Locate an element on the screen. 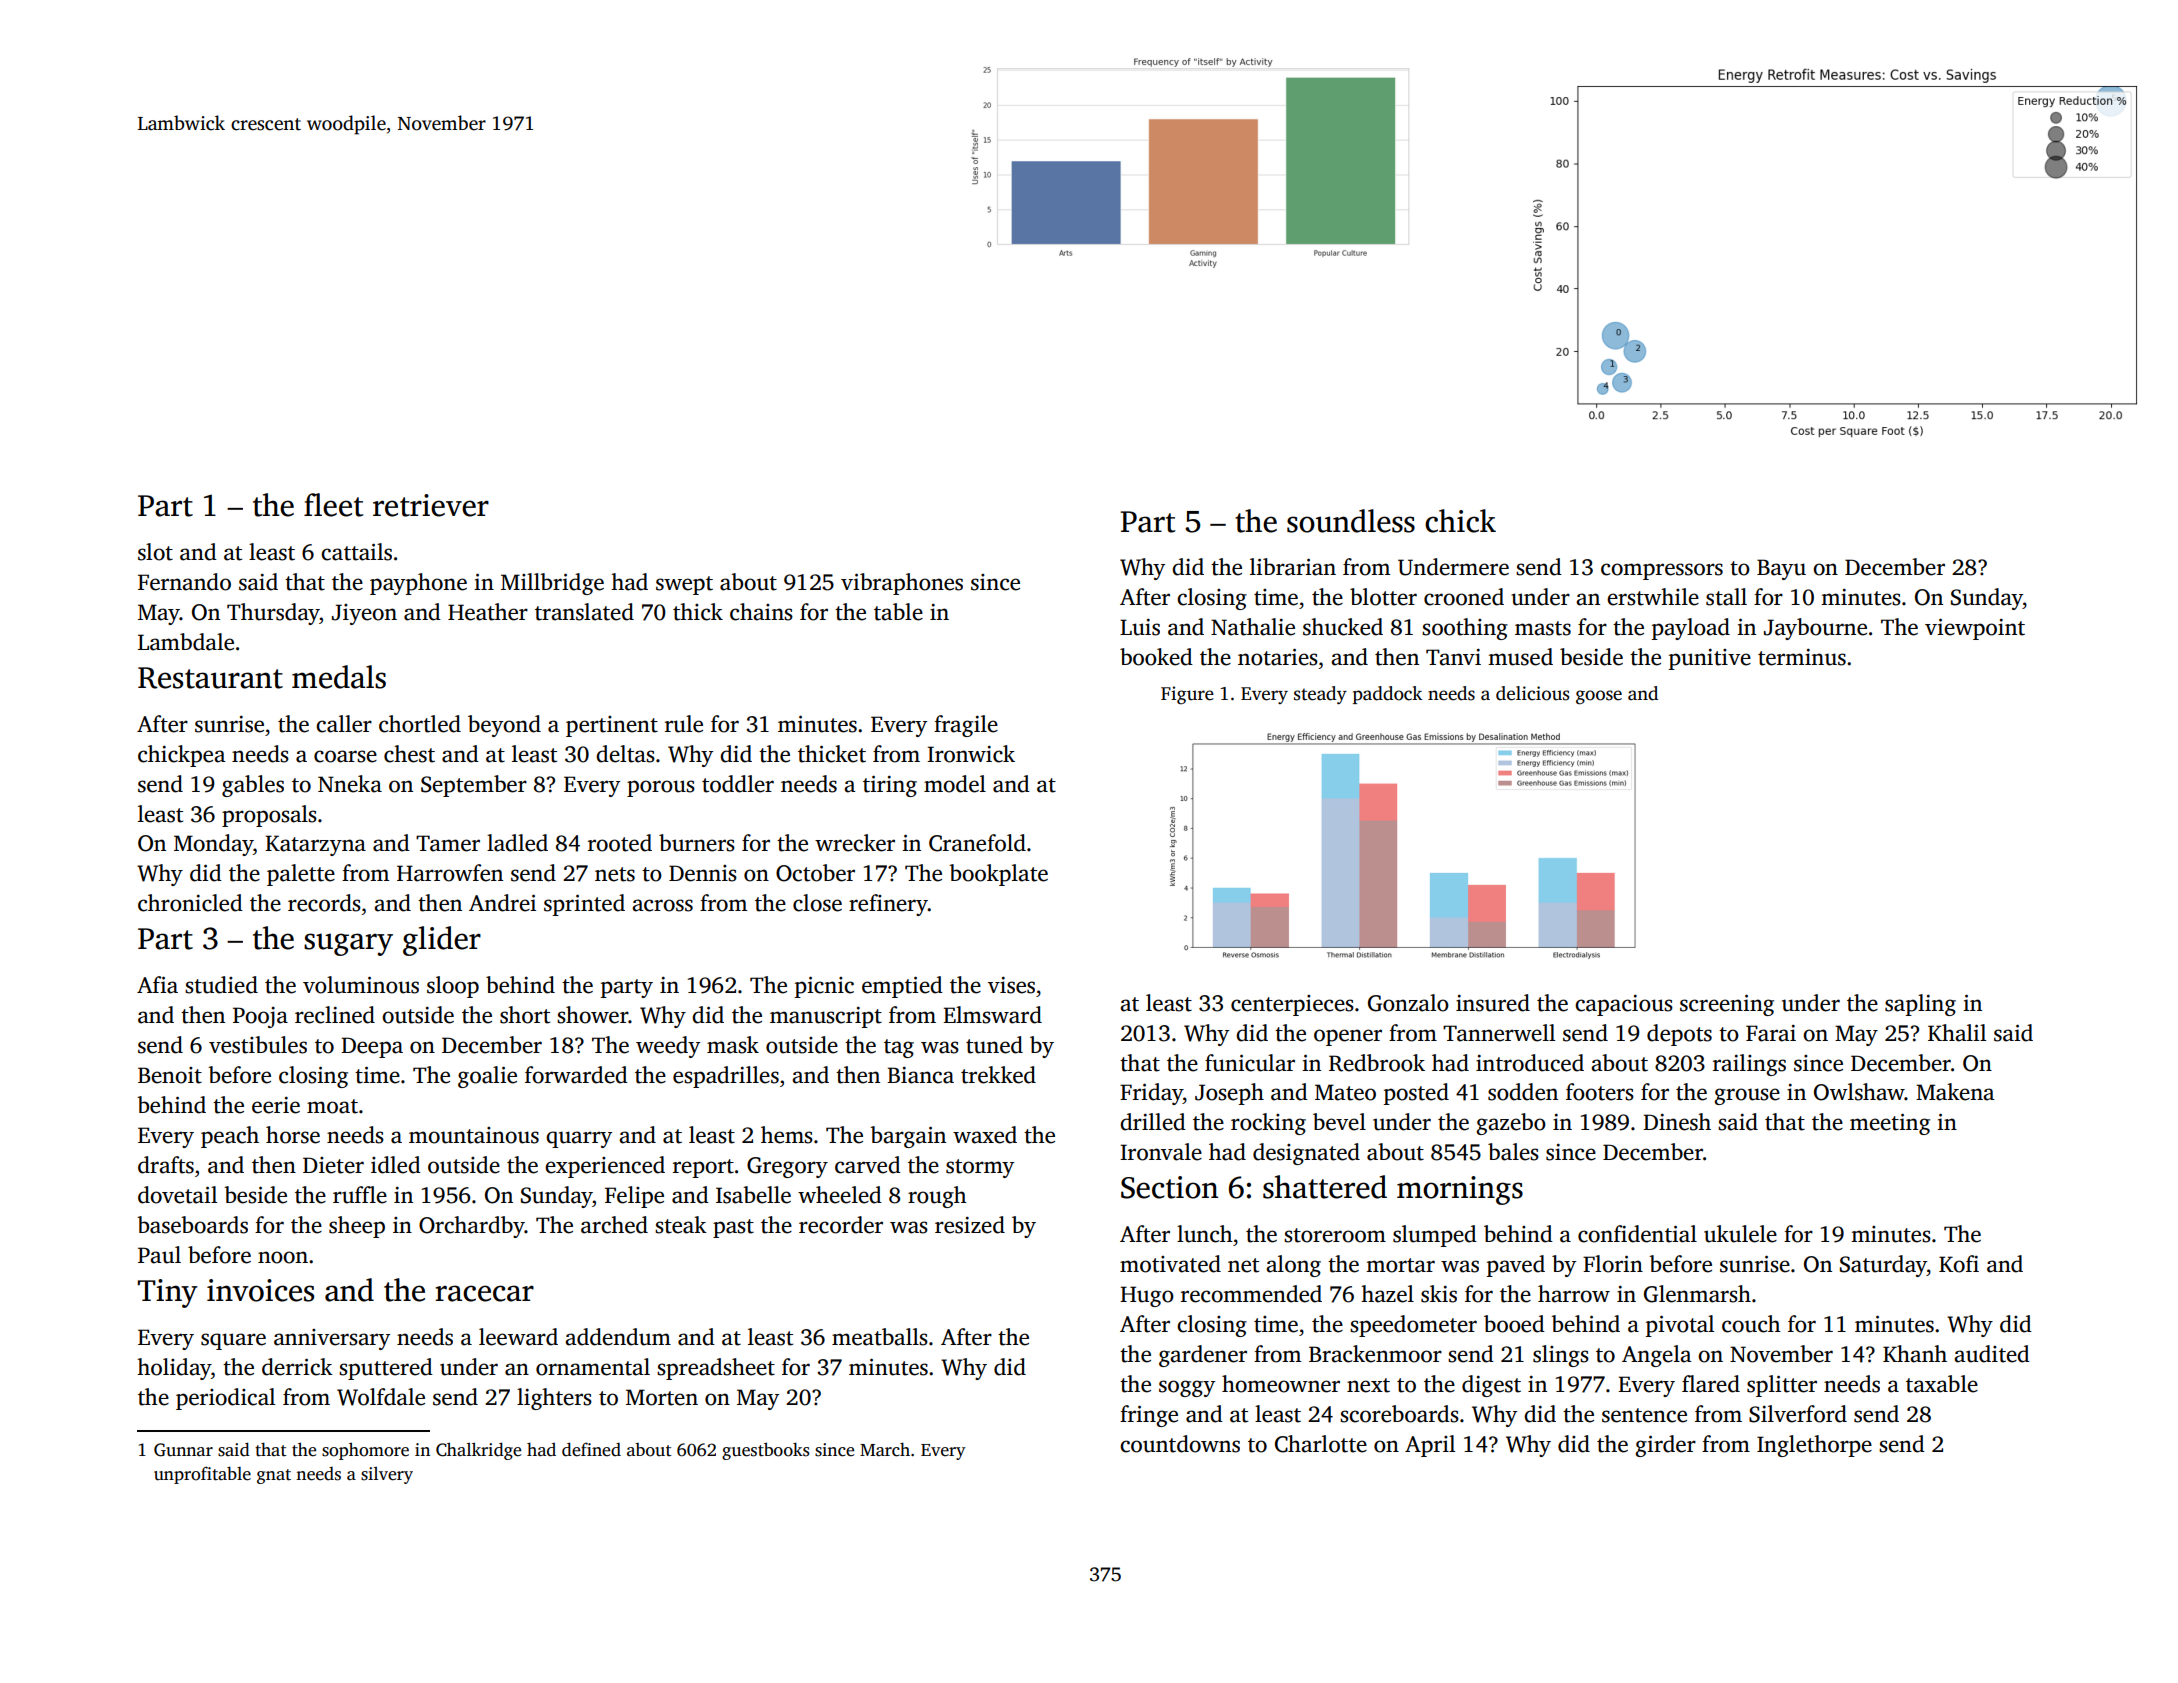 The height and width of the screenshot is (1683, 2178). Luis is located at coordinates (1140, 627).
